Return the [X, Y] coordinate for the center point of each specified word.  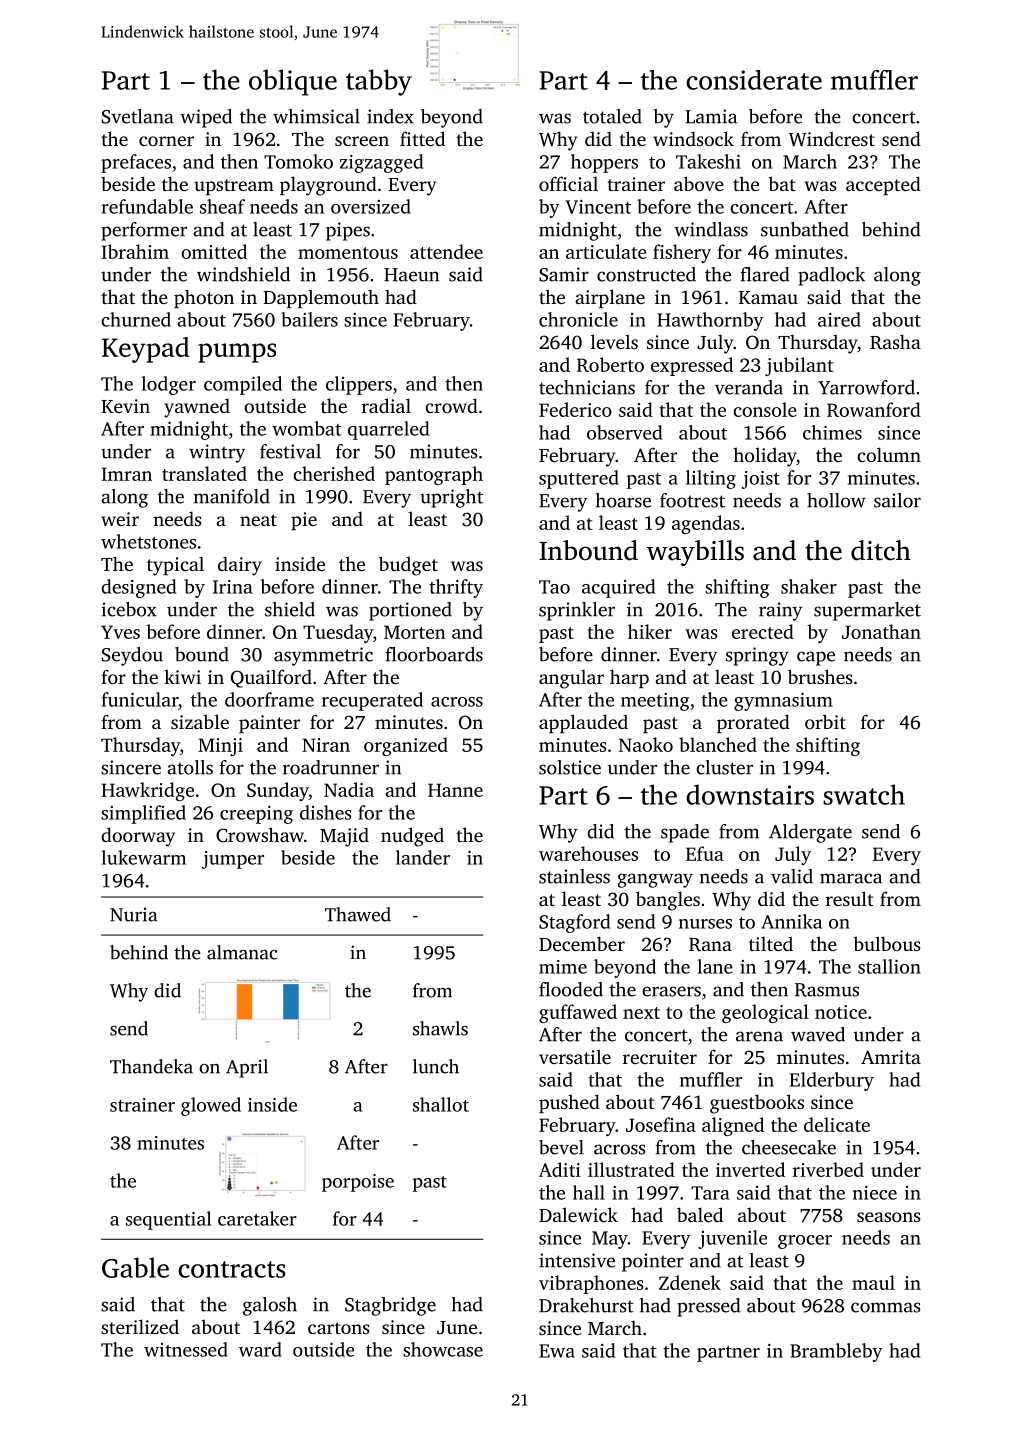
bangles [668, 901]
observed [624, 432]
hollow [836, 500]
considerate [754, 80]
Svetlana [138, 116]
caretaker [257, 1218]
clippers [359, 385]
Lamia [711, 116]
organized [406, 746]
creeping [256, 815]
